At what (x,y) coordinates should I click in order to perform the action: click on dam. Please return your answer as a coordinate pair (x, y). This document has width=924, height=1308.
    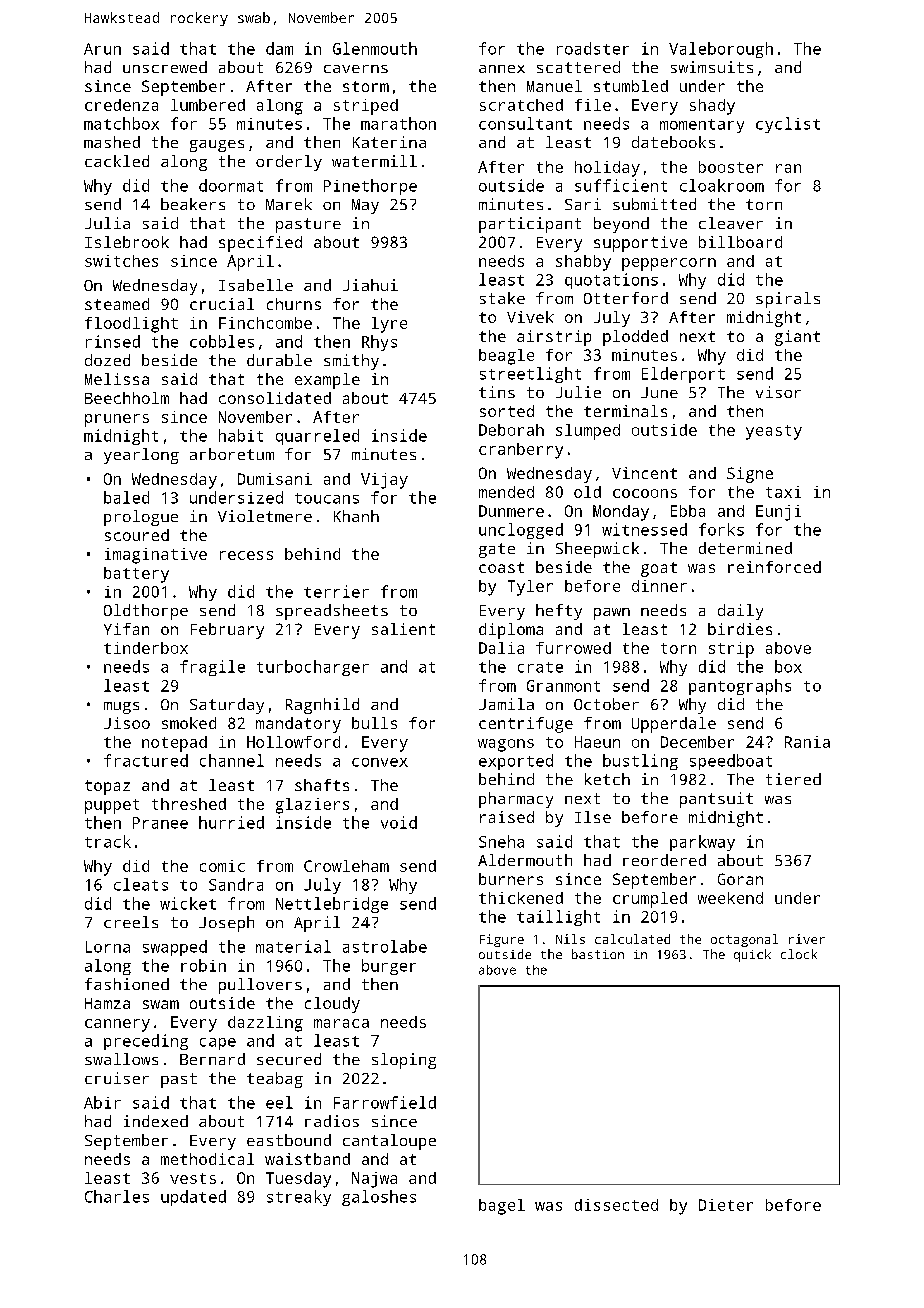
    Looking at the image, I should click on (279, 48).
